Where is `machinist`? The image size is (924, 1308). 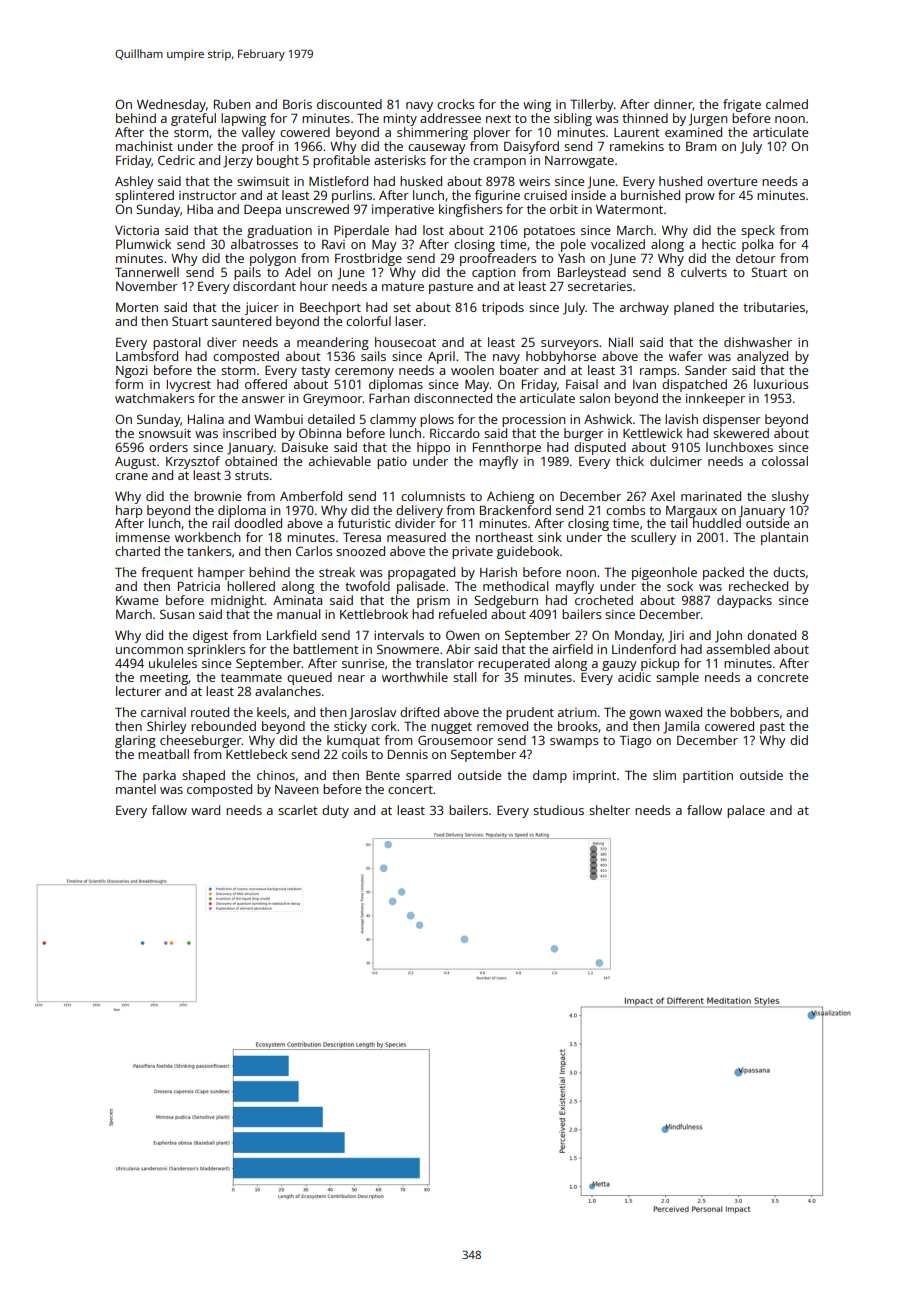 machinist is located at coordinates (144, 146).
